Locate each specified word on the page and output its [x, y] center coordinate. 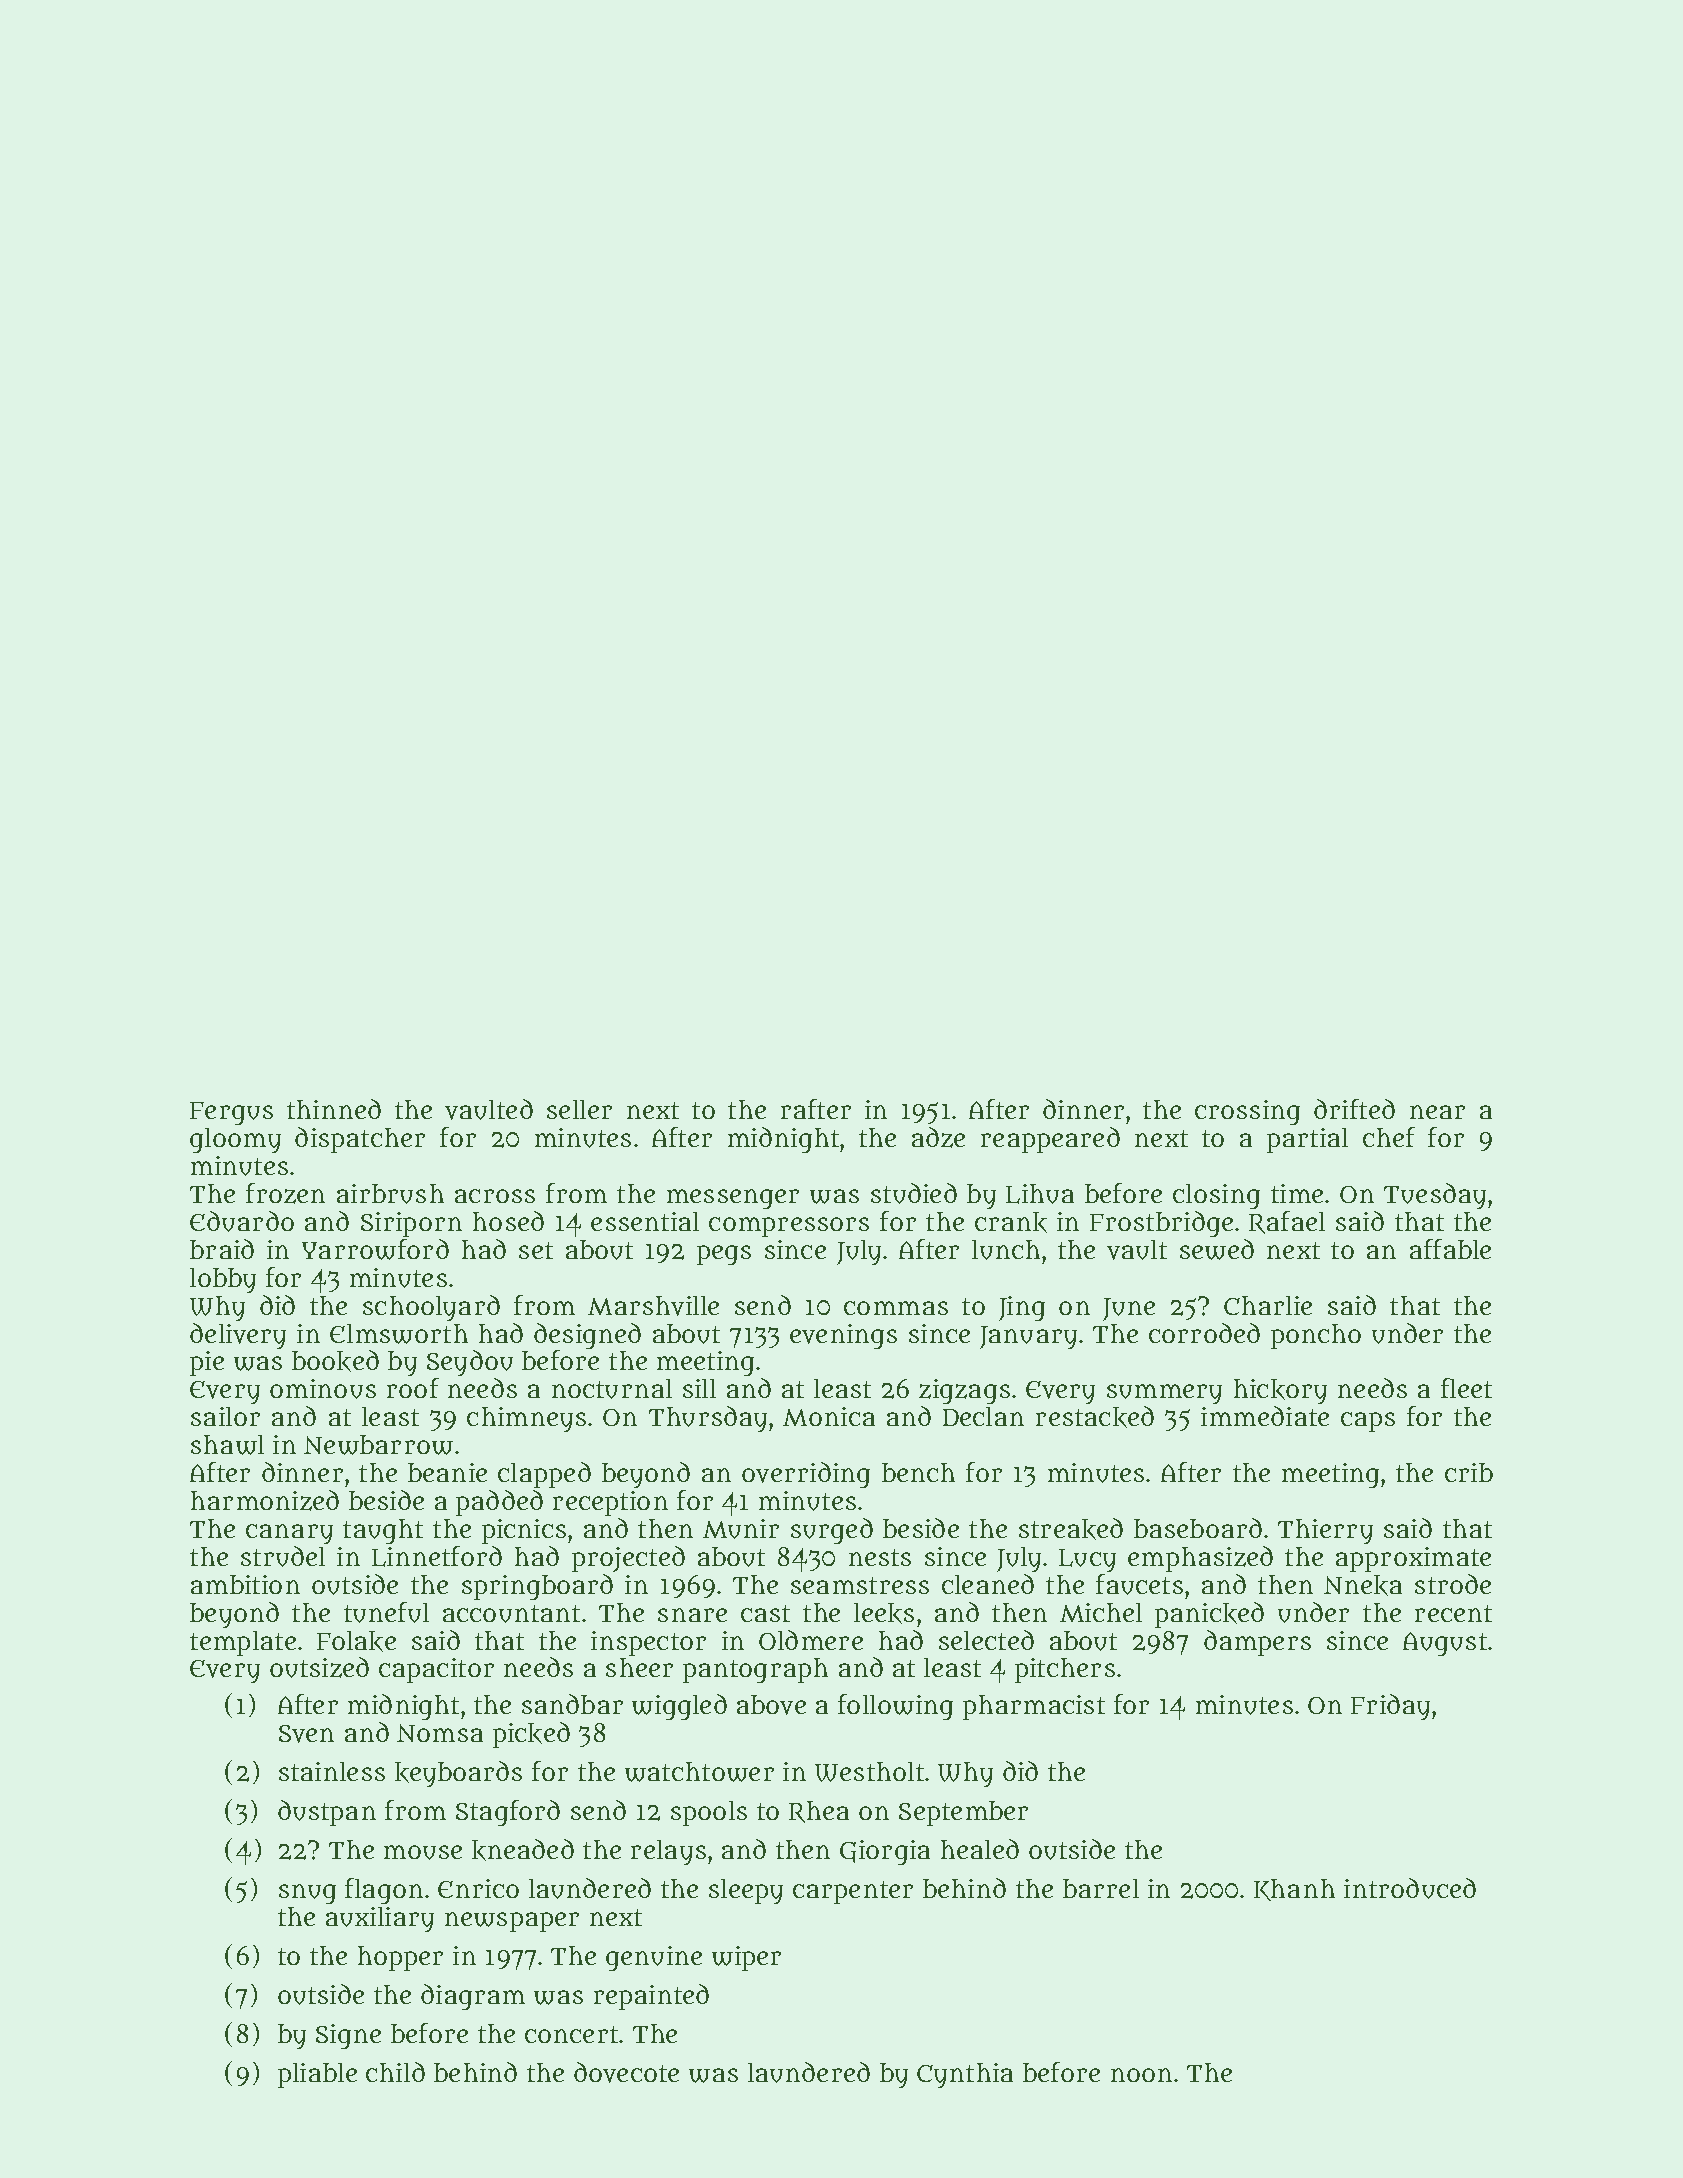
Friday [1390, 1707]
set [536, 1250]
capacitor [436, 1670]
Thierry [1325, 1531]
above [771, 1705]
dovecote [626, 2072]
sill [699, 1388]
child [395, 2072]
